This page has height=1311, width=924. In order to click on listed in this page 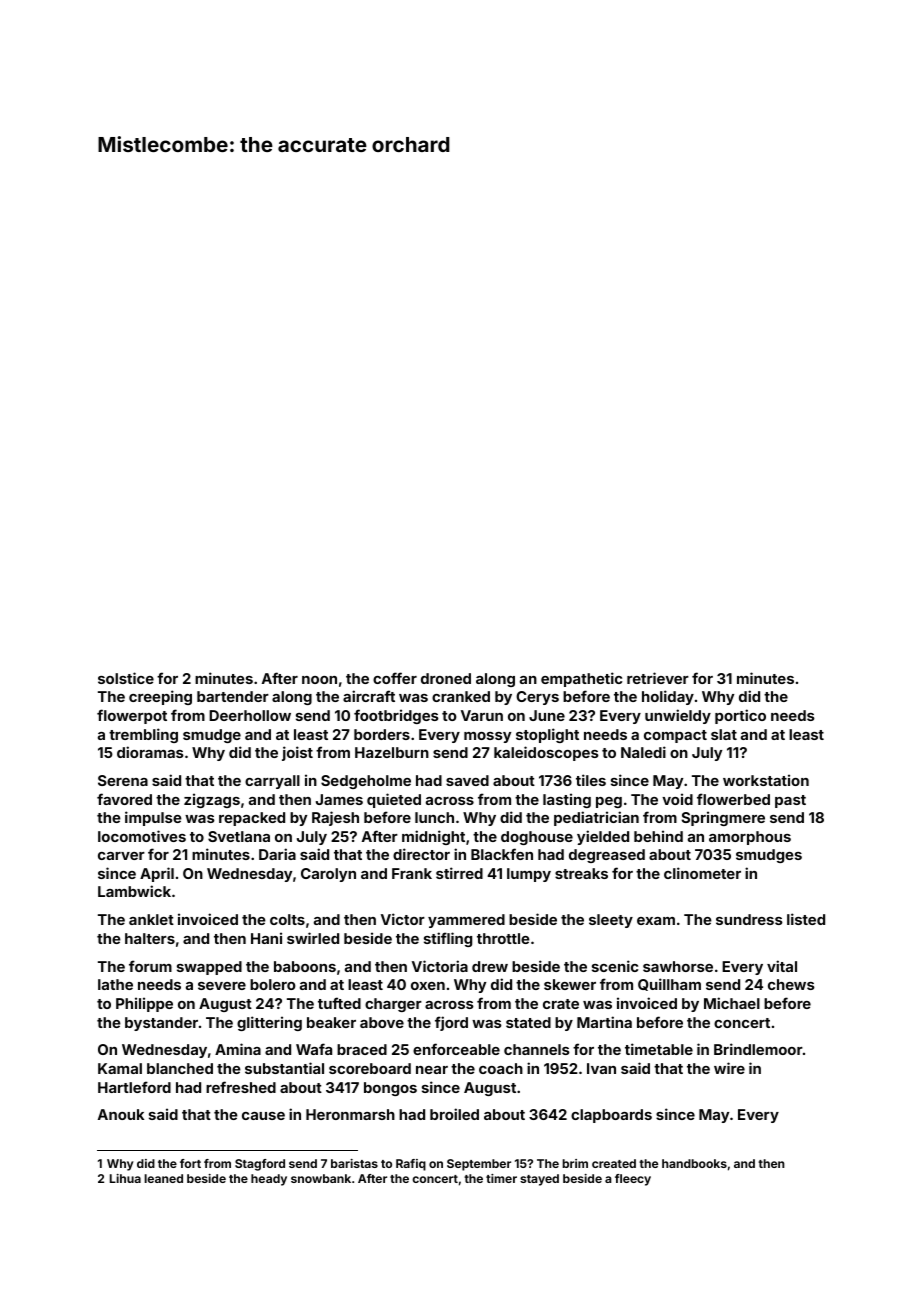, I will do `click(806, 919)`.
